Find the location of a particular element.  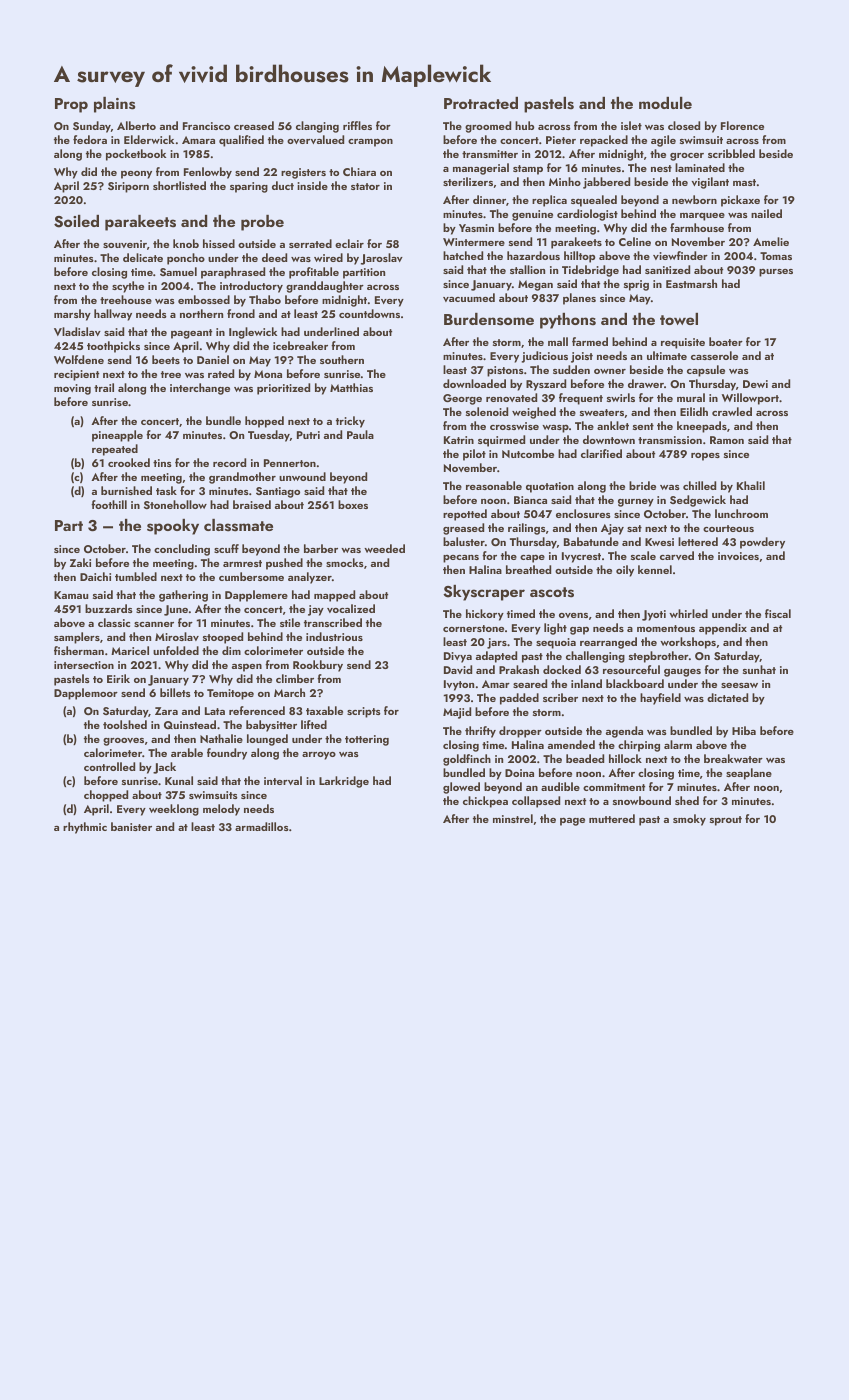

sent is located at coordinates (643, 426).
